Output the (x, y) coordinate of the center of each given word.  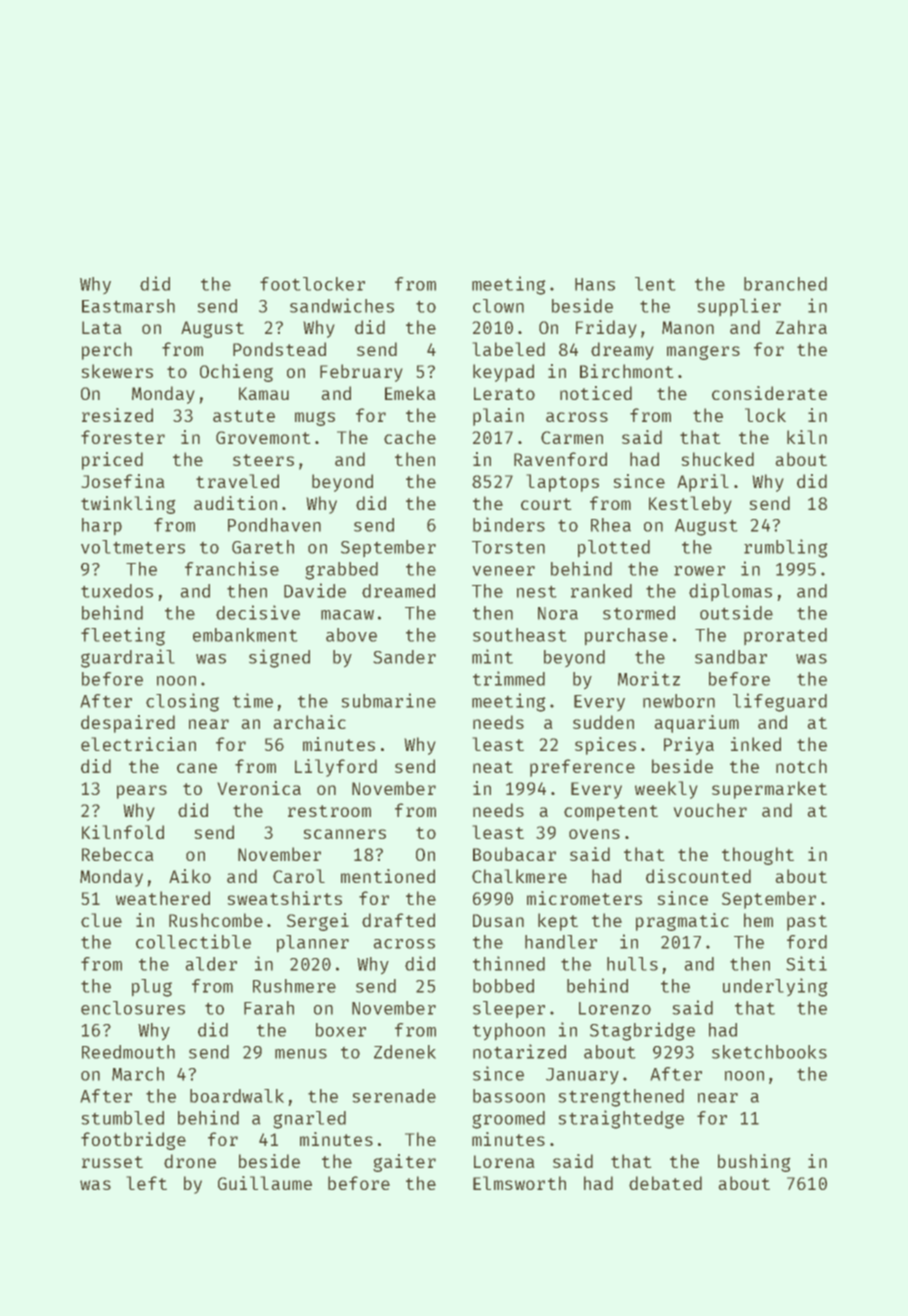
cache (410, 437)
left (147, 1183)
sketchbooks (769, 1052)
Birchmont (626, 371)
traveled (237, 481)
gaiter (404, 1163)
